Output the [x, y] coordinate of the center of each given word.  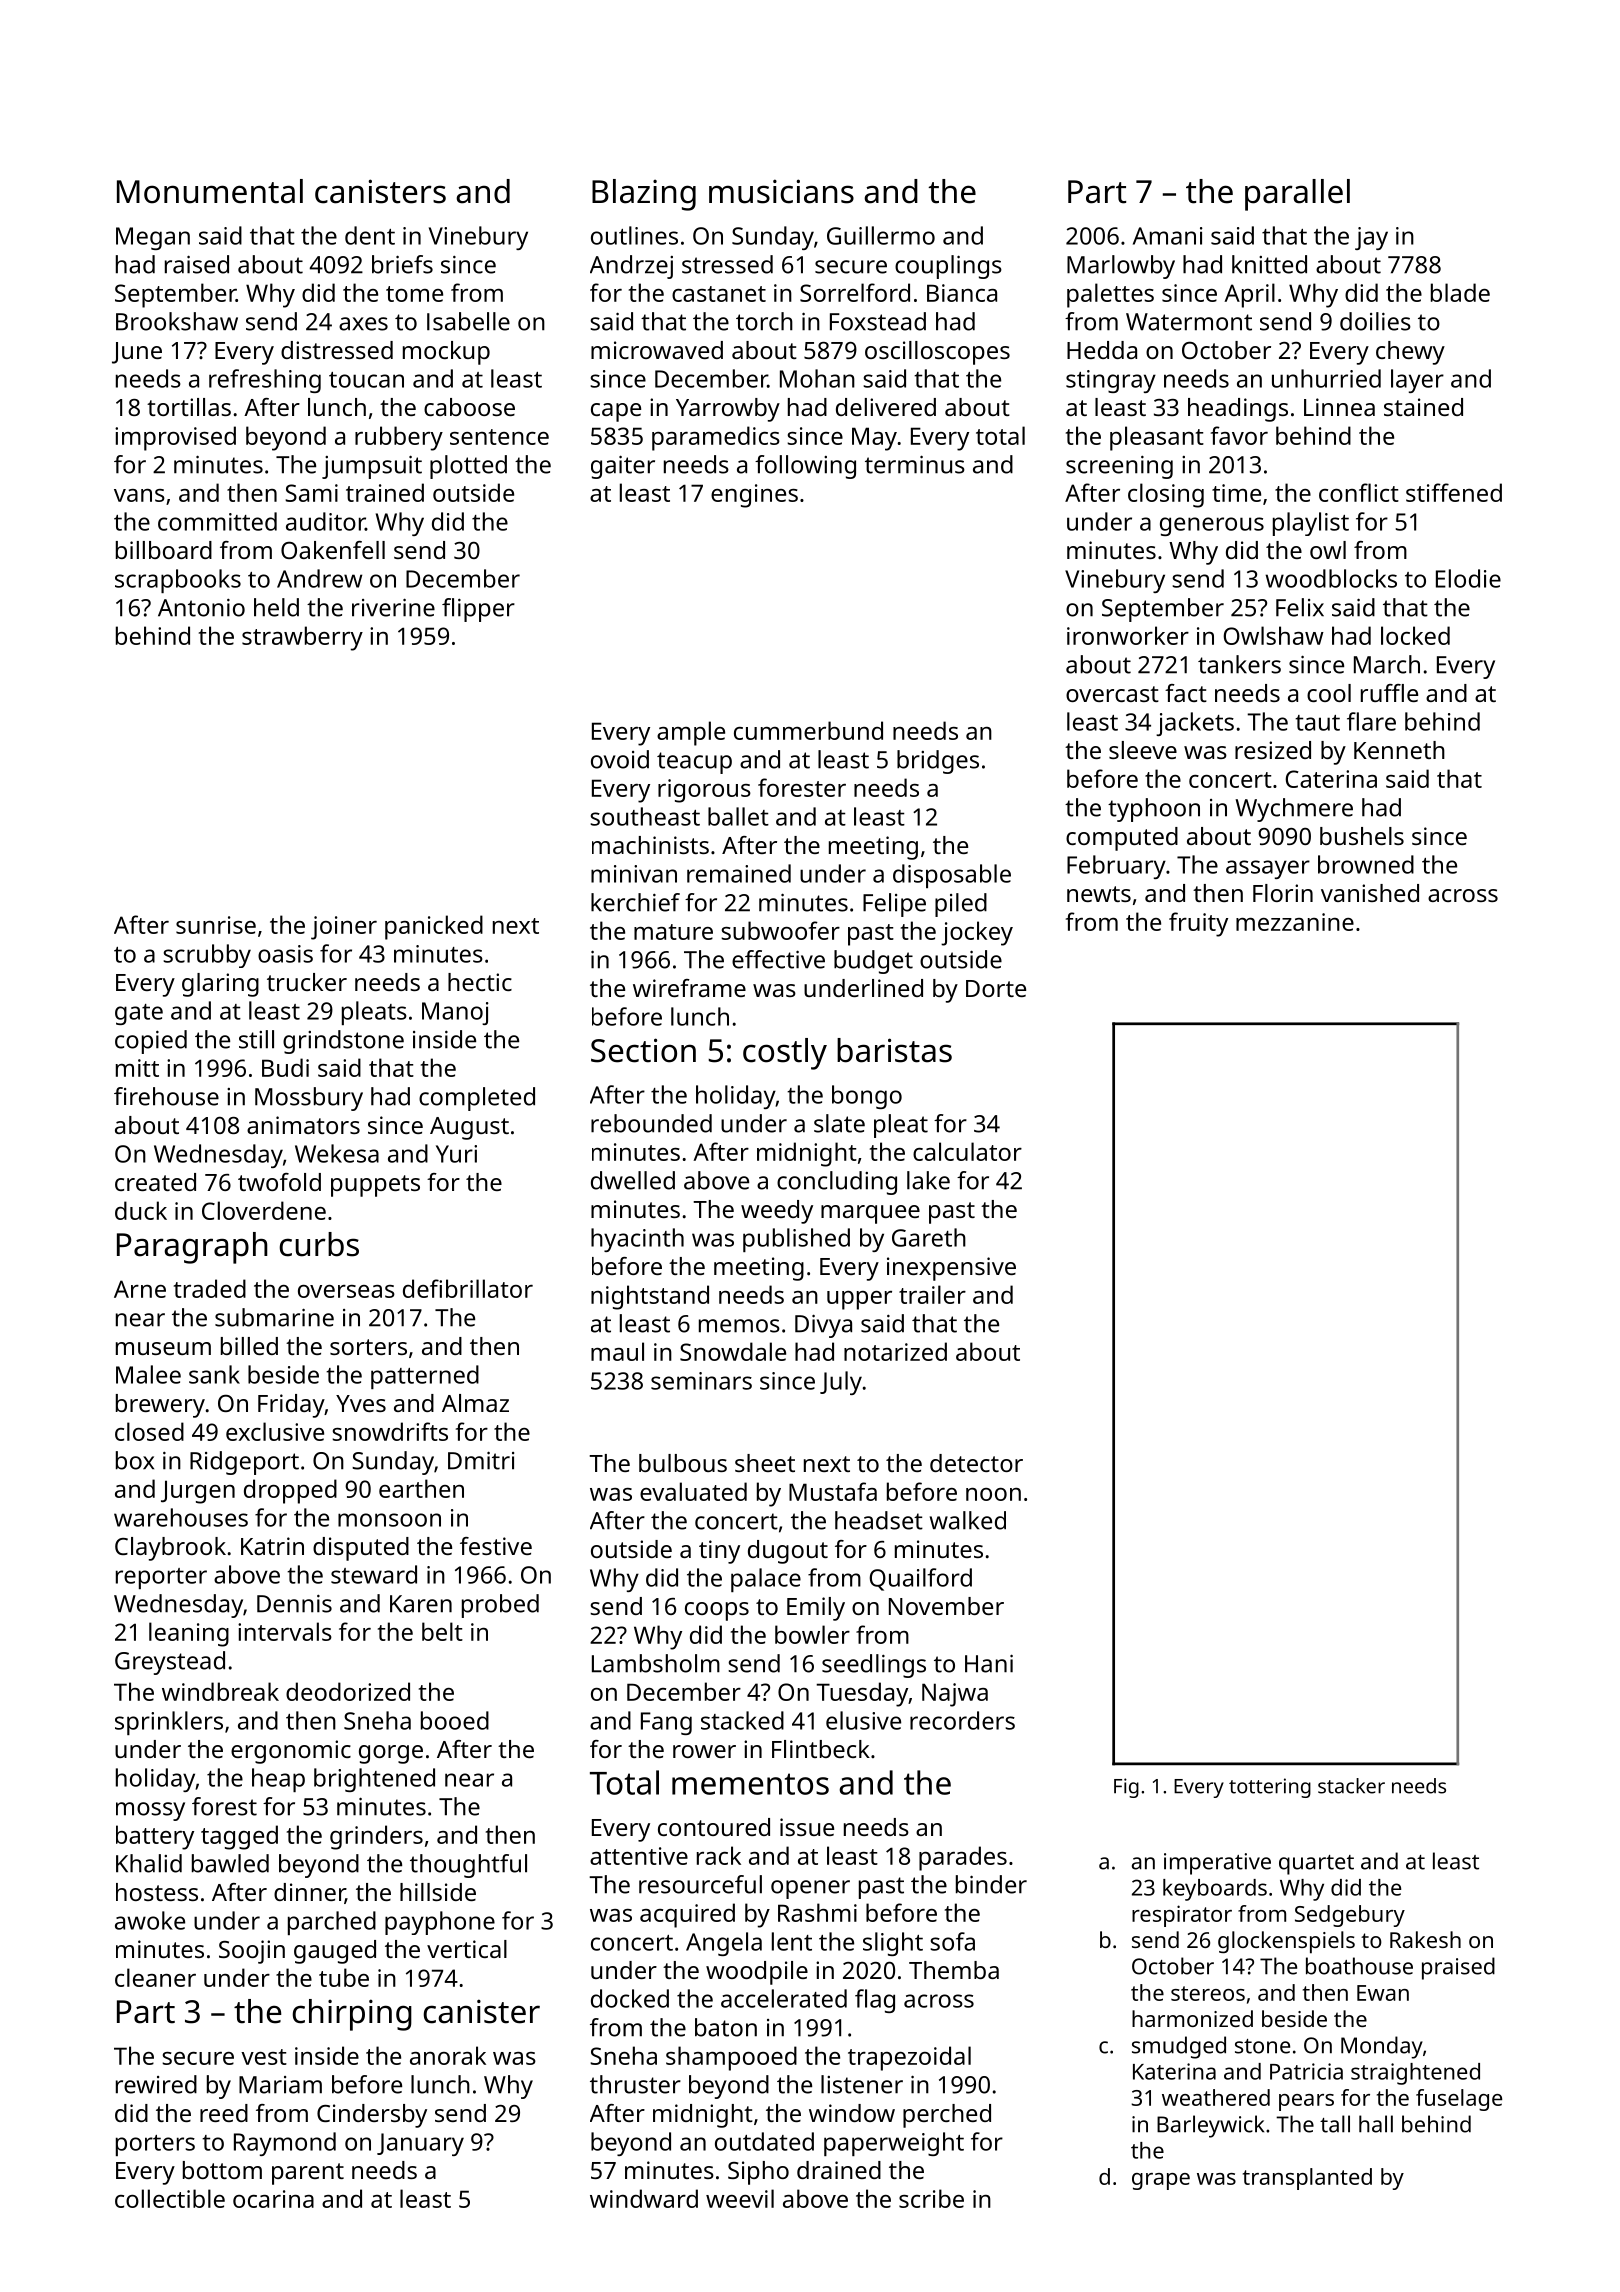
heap [278, 1780]
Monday [1382, 2047]
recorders [962, 1720]
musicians [781, 191]
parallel [1297, 195]
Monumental [210, 191]
